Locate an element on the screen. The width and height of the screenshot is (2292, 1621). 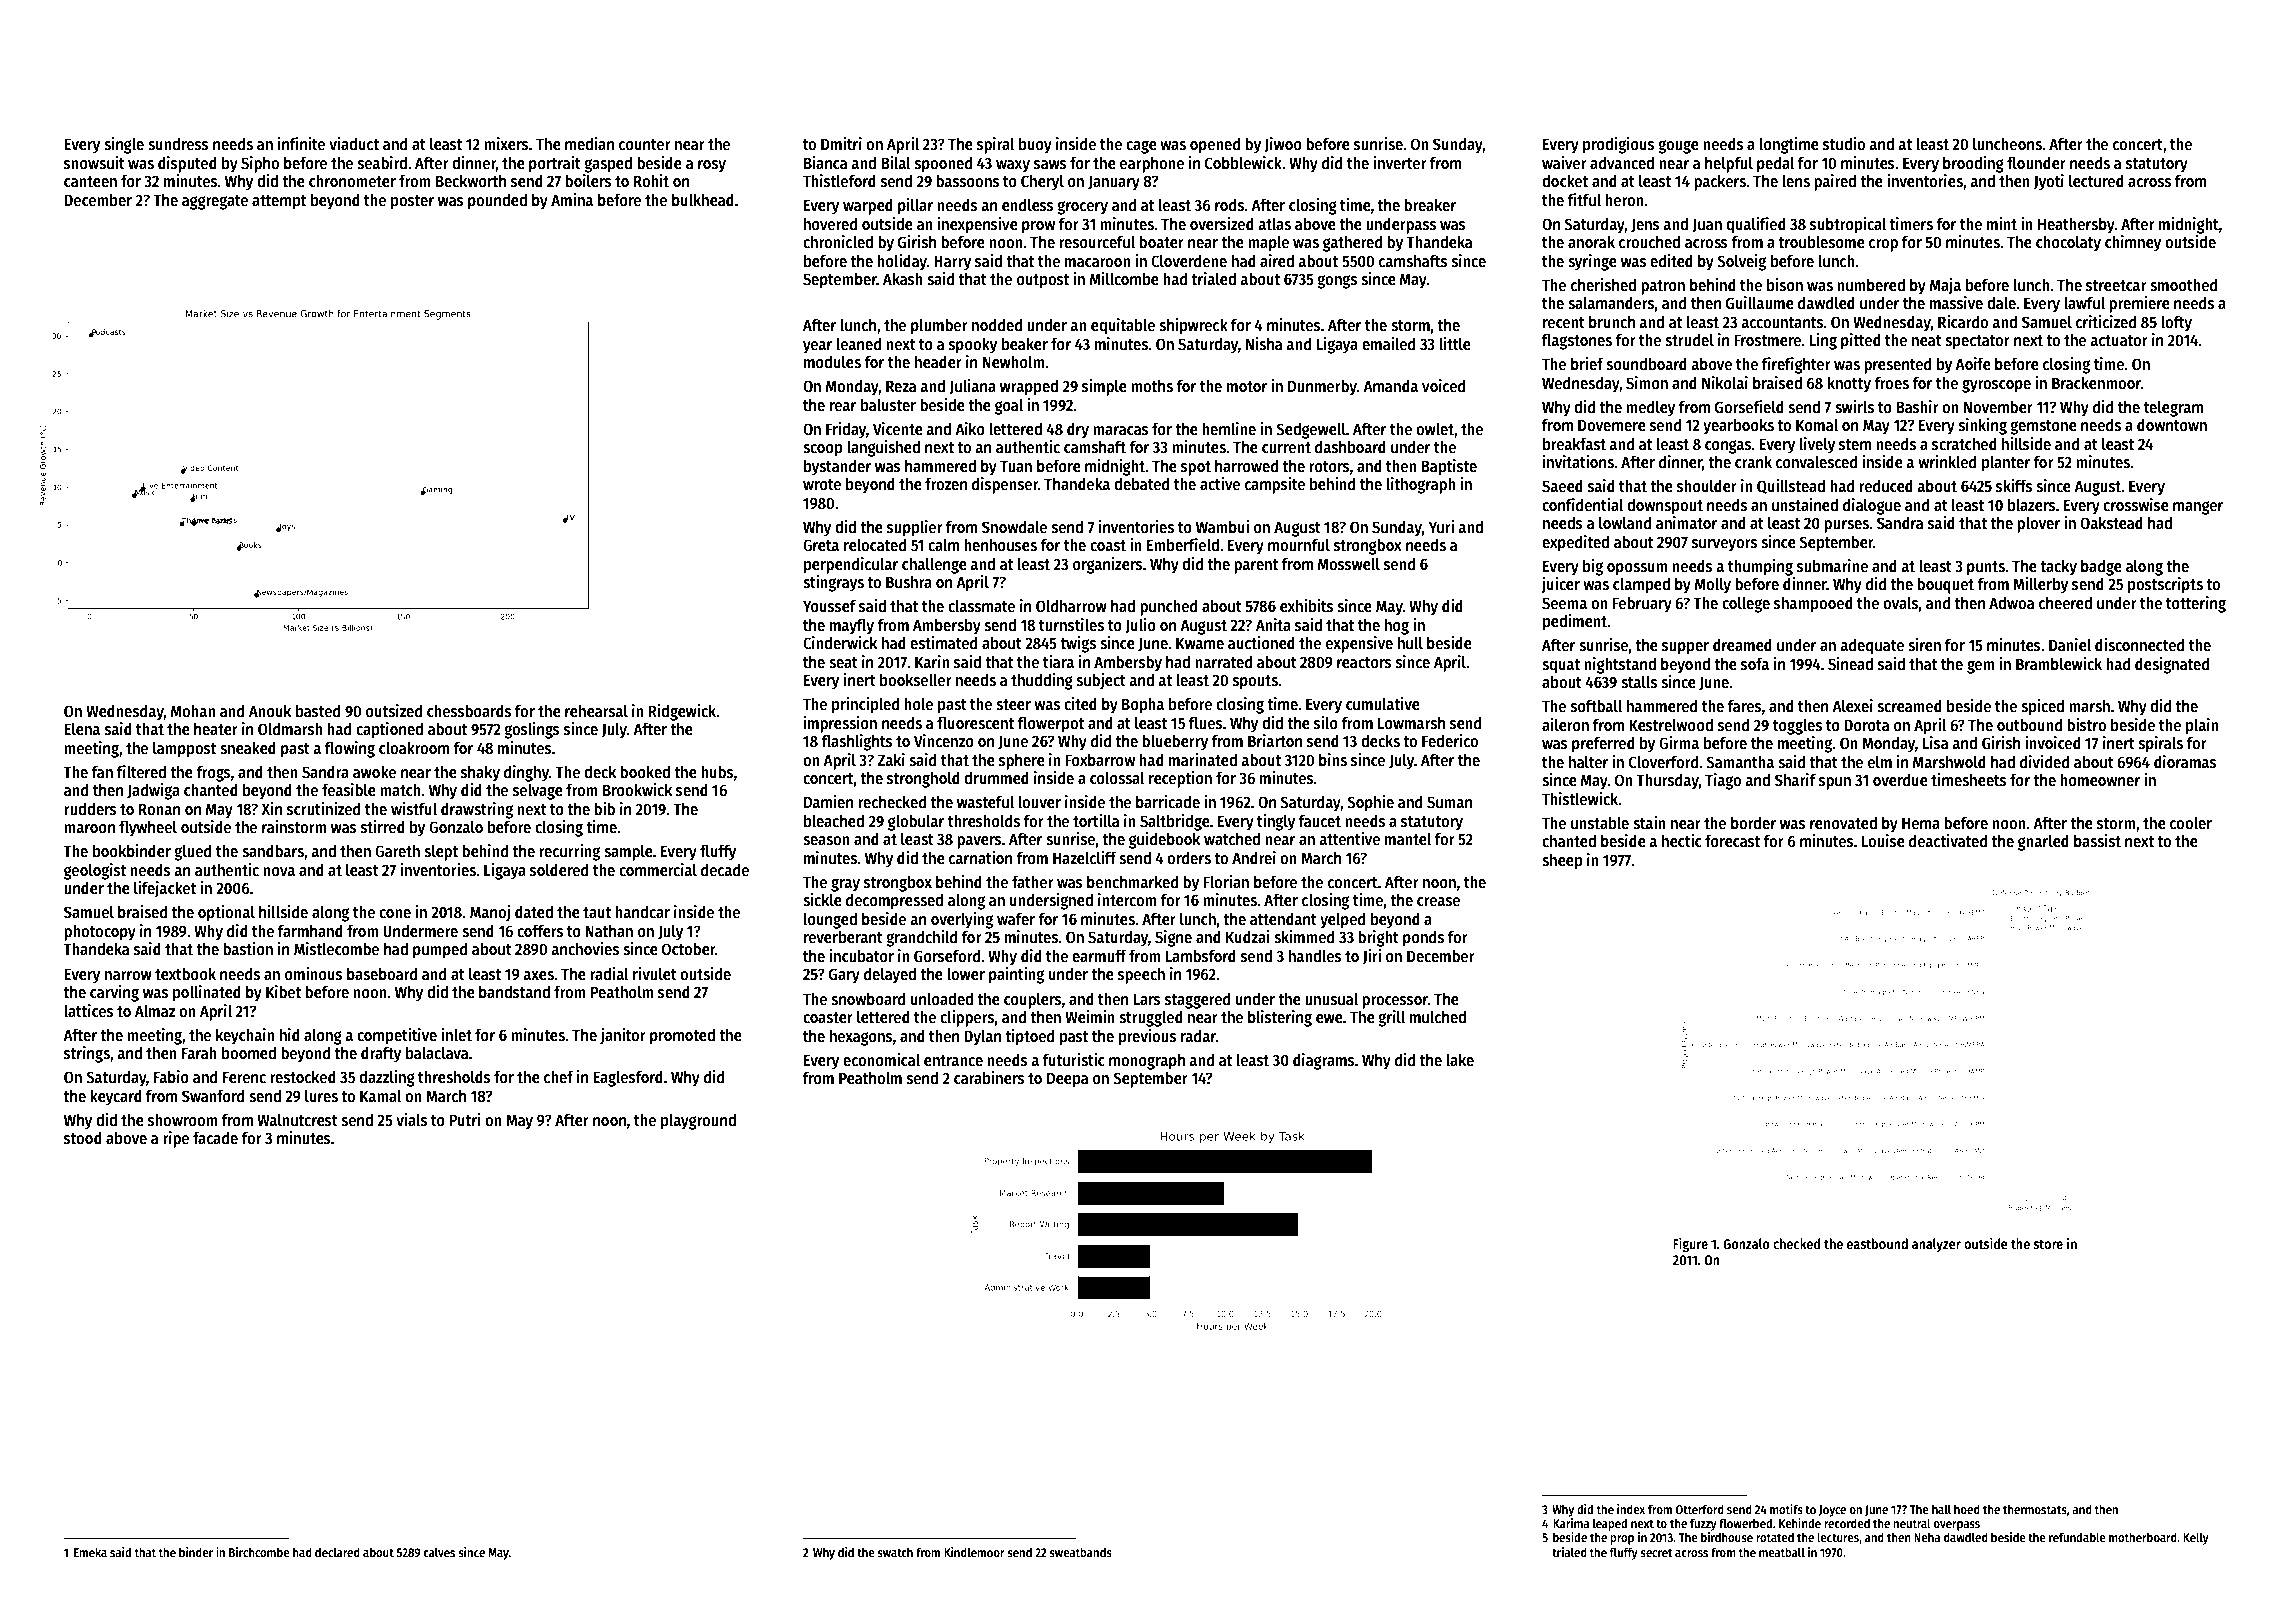
Joyce is located at coordinates (1832, 1511).
